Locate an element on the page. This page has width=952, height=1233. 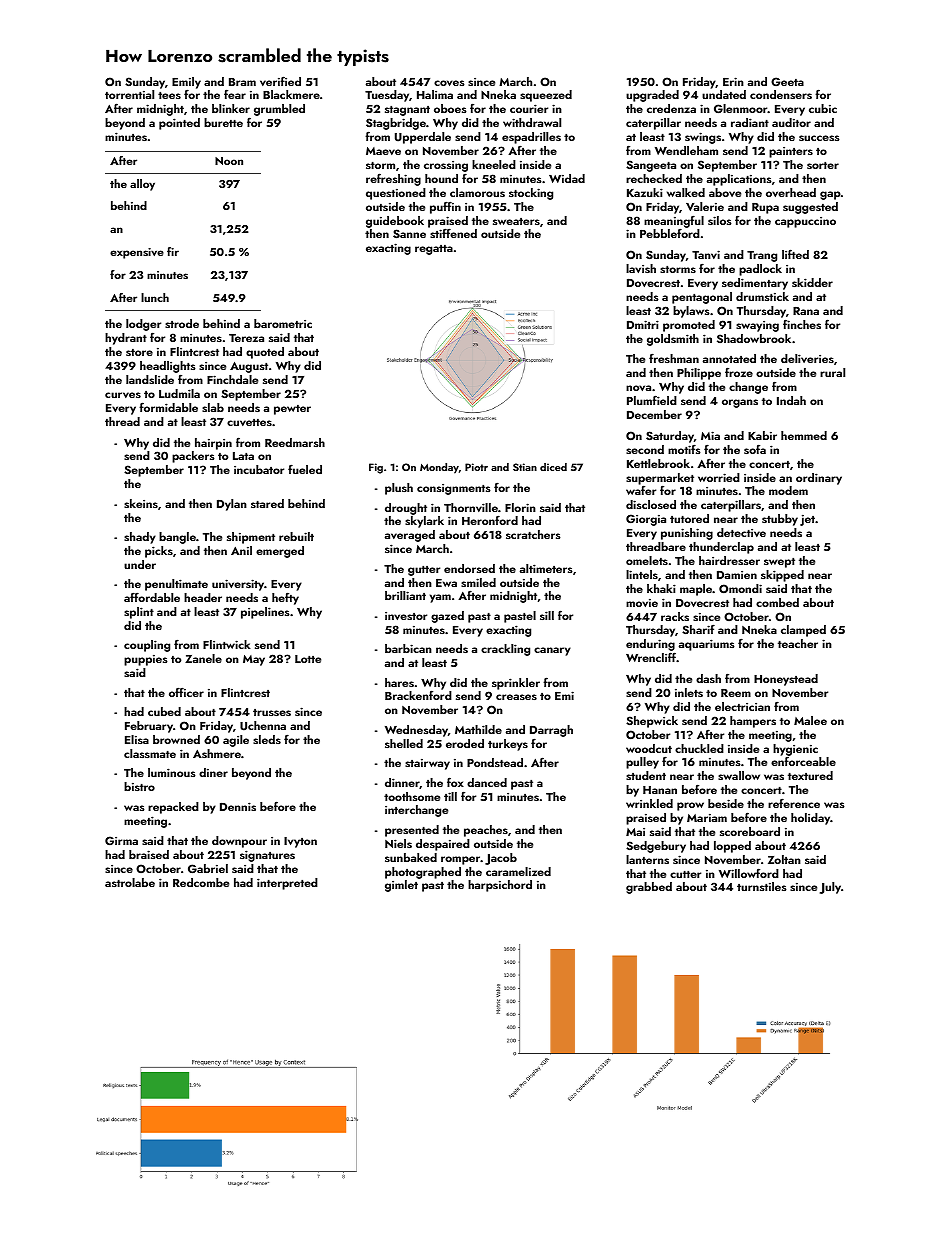
Honeystead is located at coordinates (786, 680).
